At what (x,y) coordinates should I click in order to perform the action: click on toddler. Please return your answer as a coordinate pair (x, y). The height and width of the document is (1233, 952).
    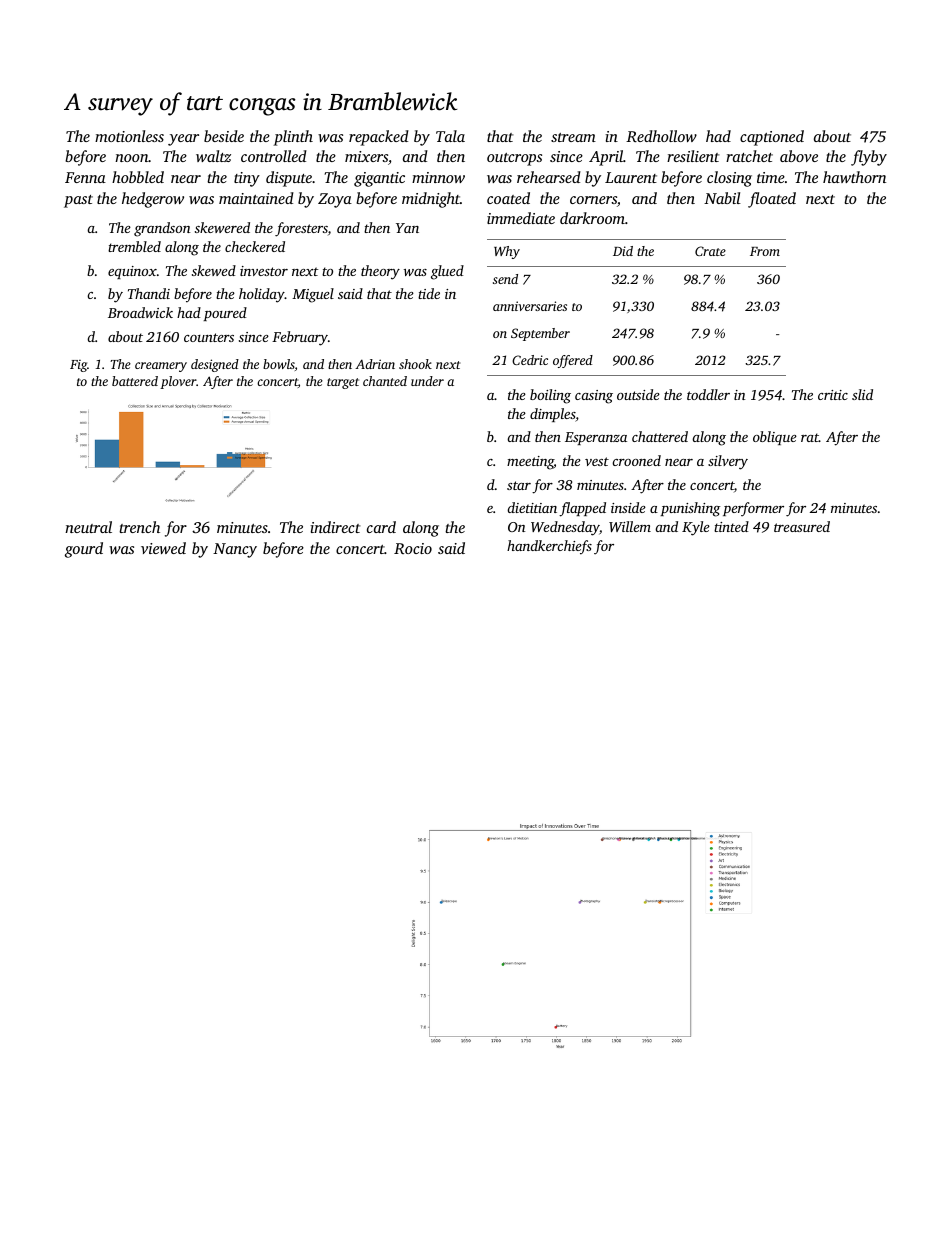
    Looking at the image, I should click on (708, 394).
